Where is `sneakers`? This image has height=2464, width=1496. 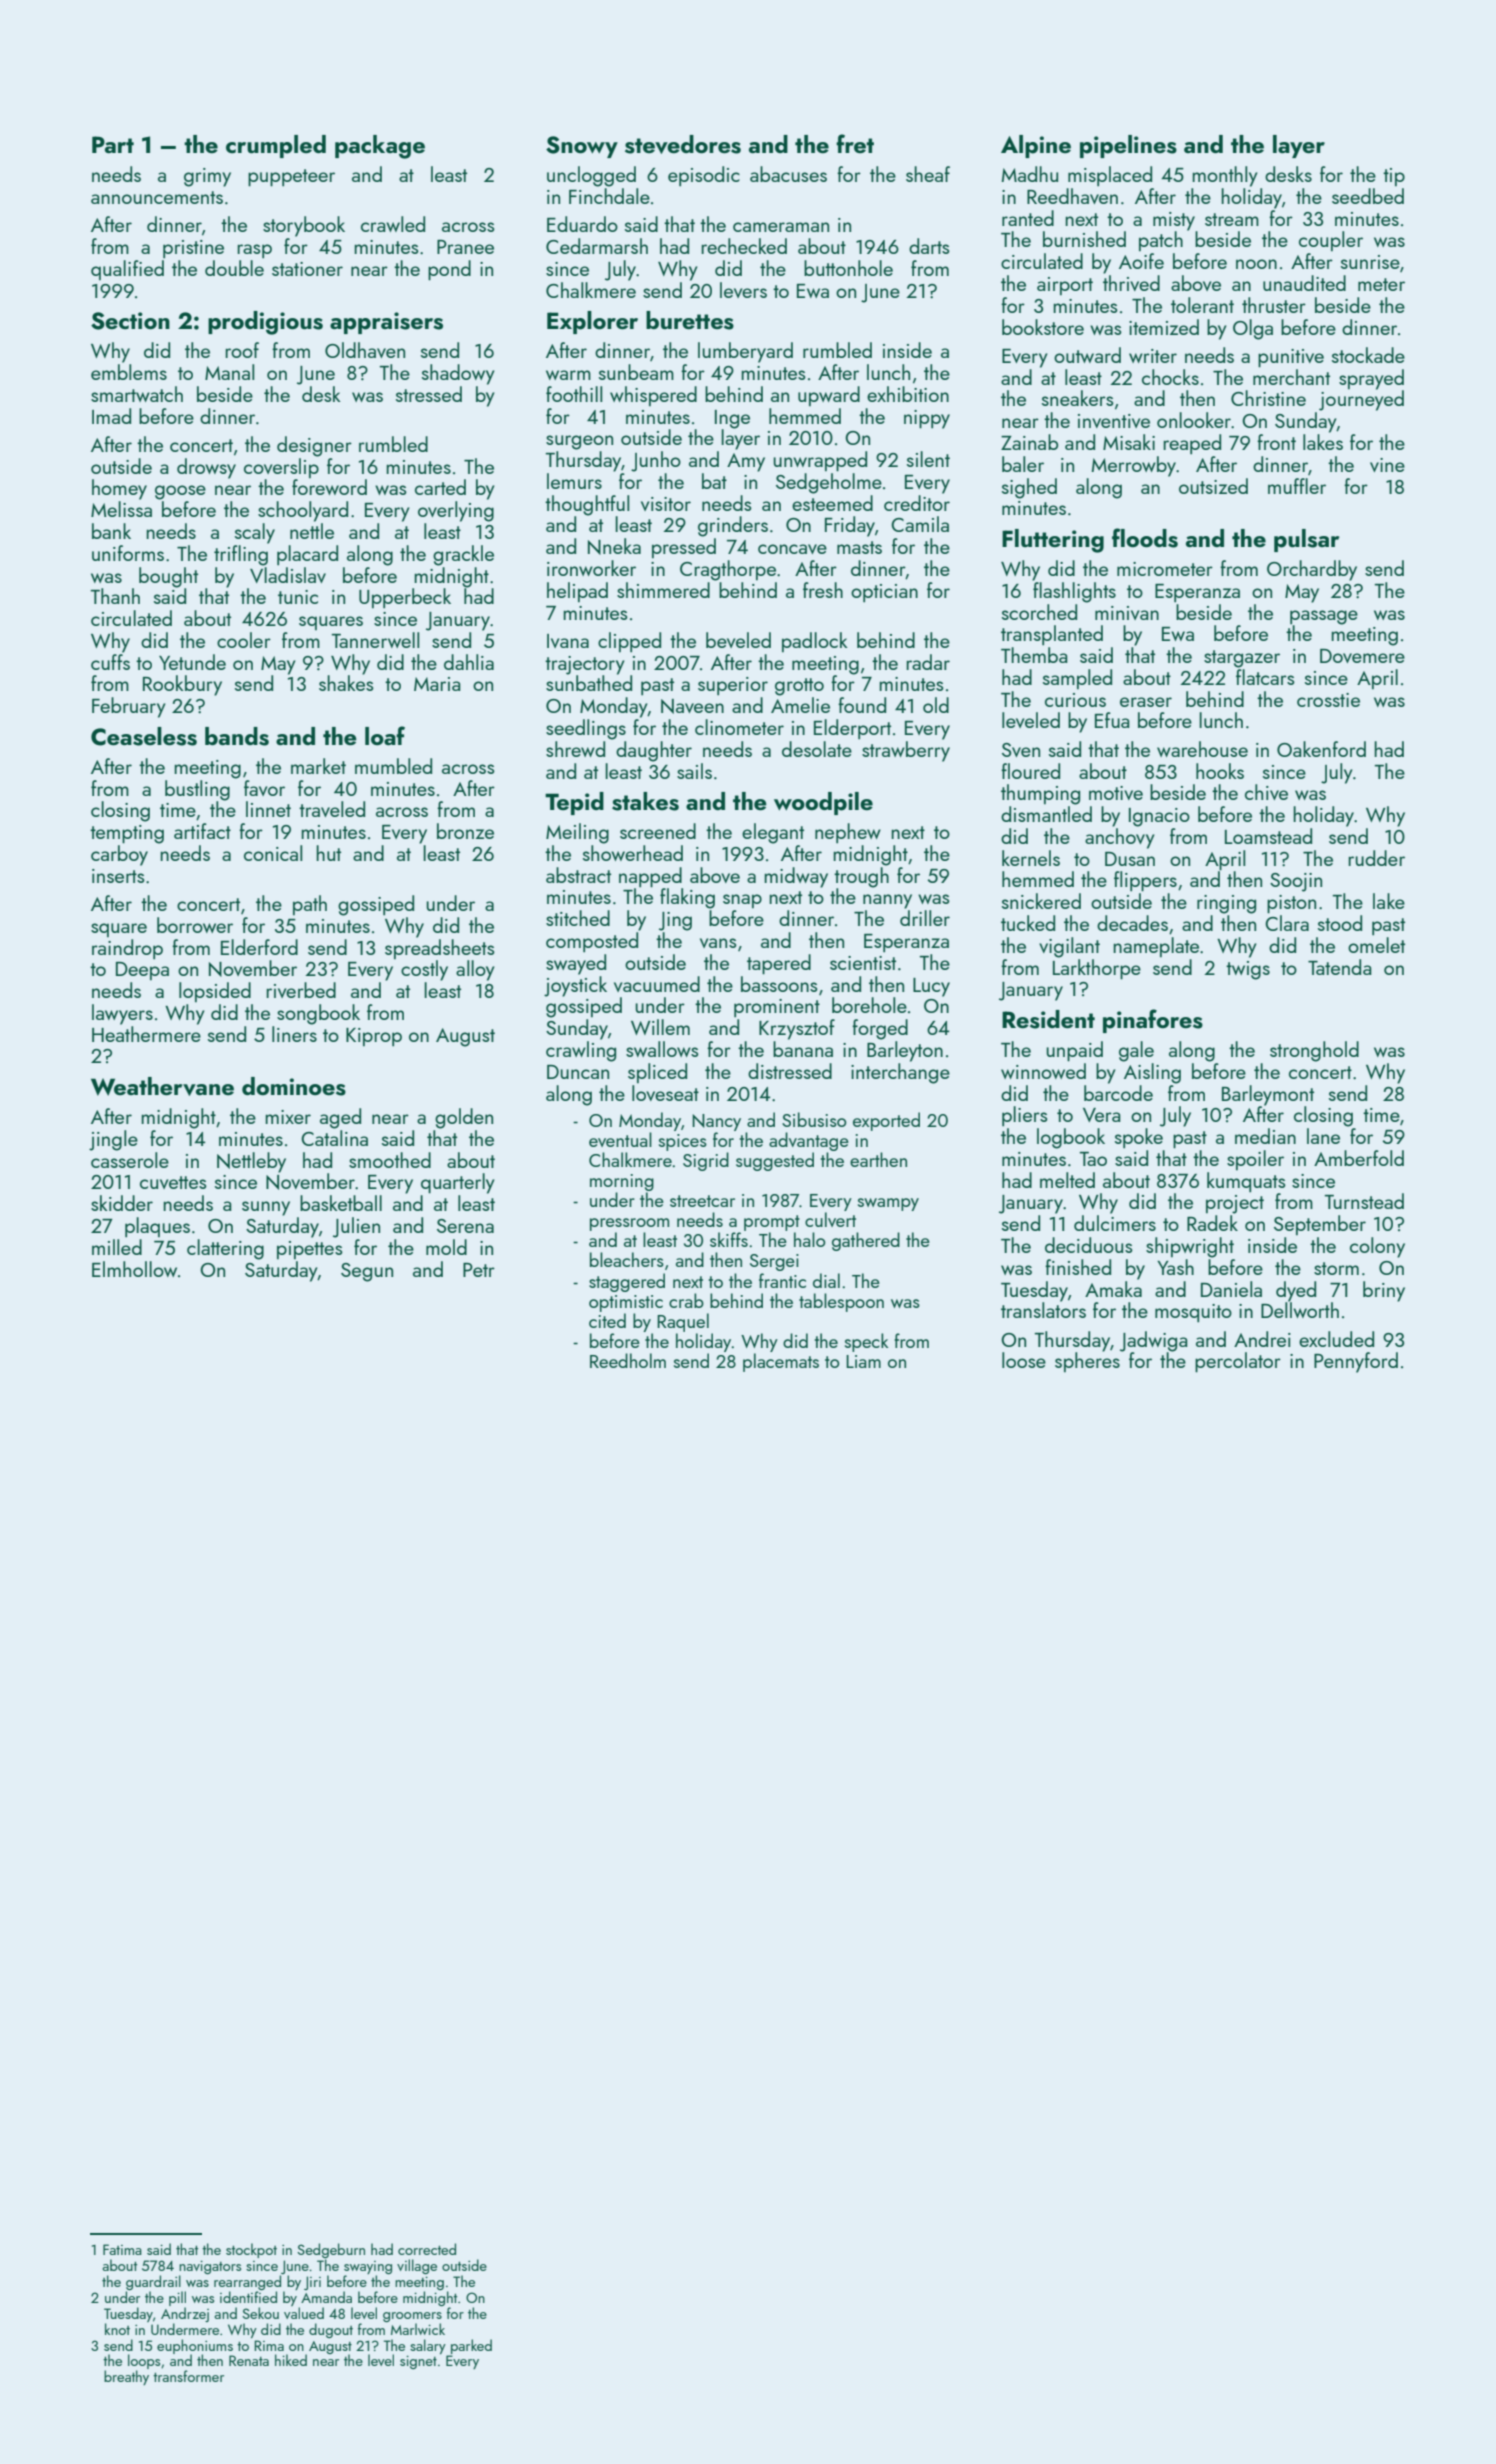 sneakers is located at coordinates (1078, 398).
